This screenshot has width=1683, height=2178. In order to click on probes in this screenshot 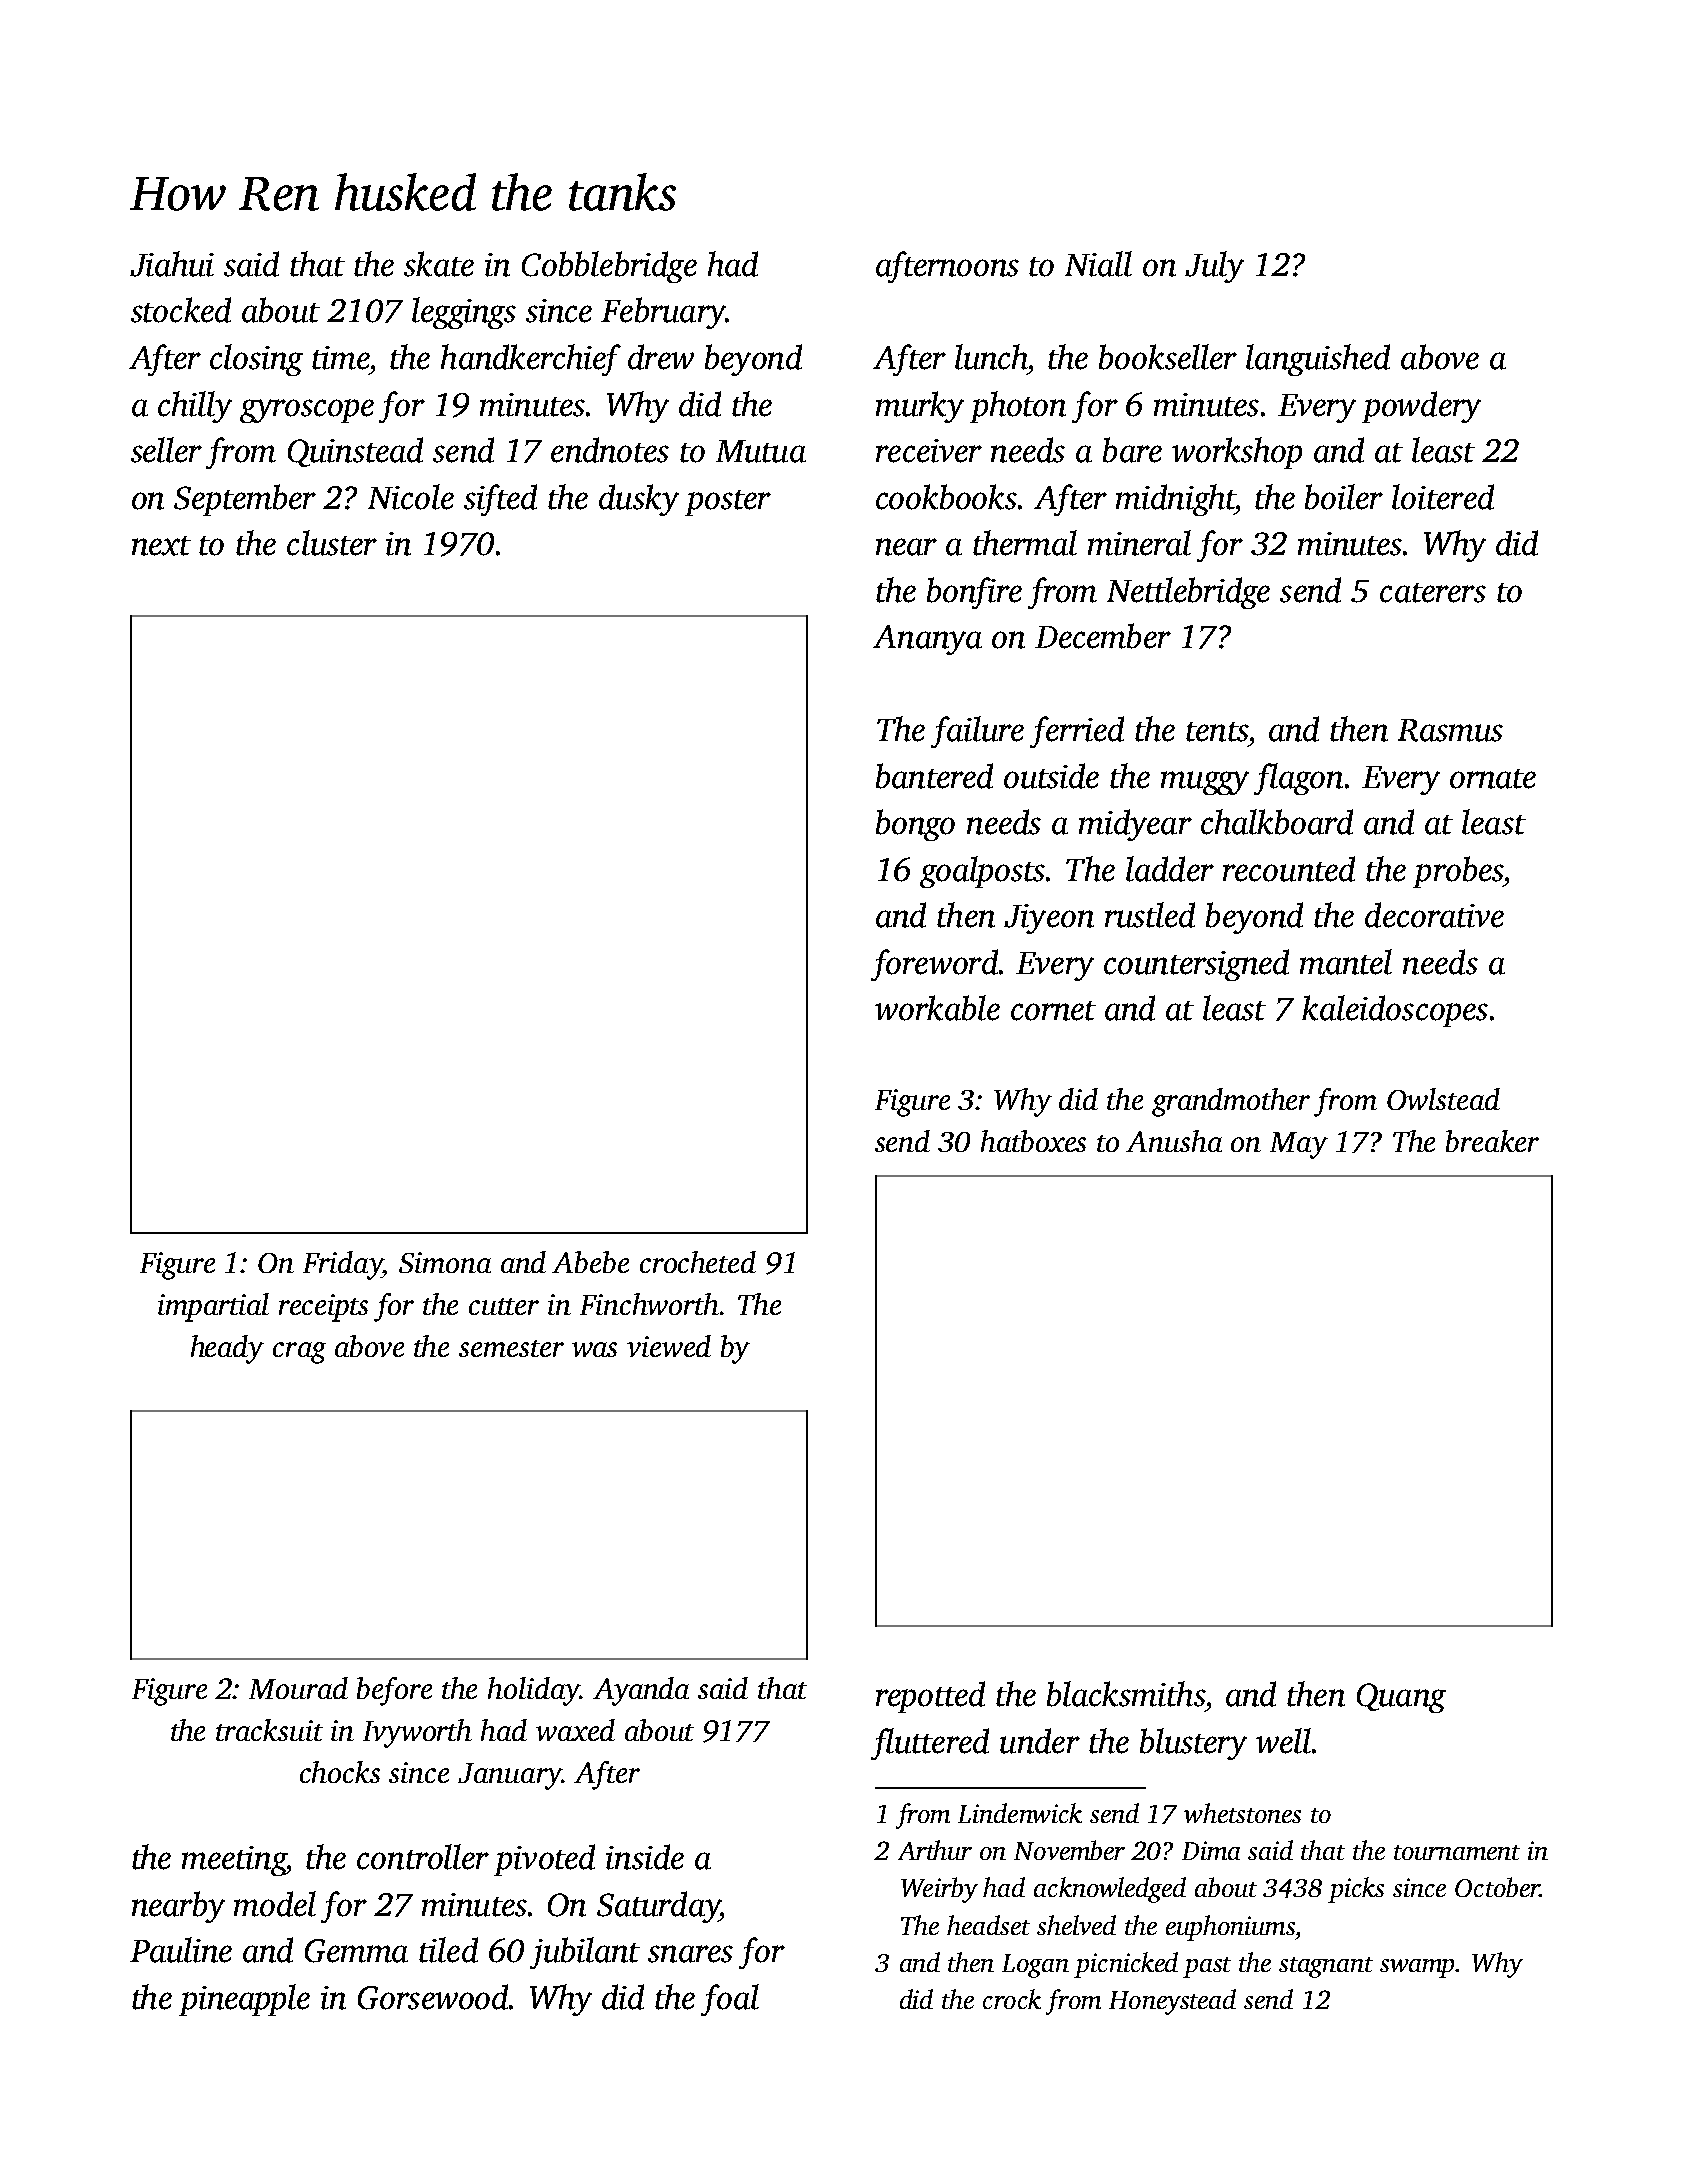, I will do `click(1458, 872)`.
